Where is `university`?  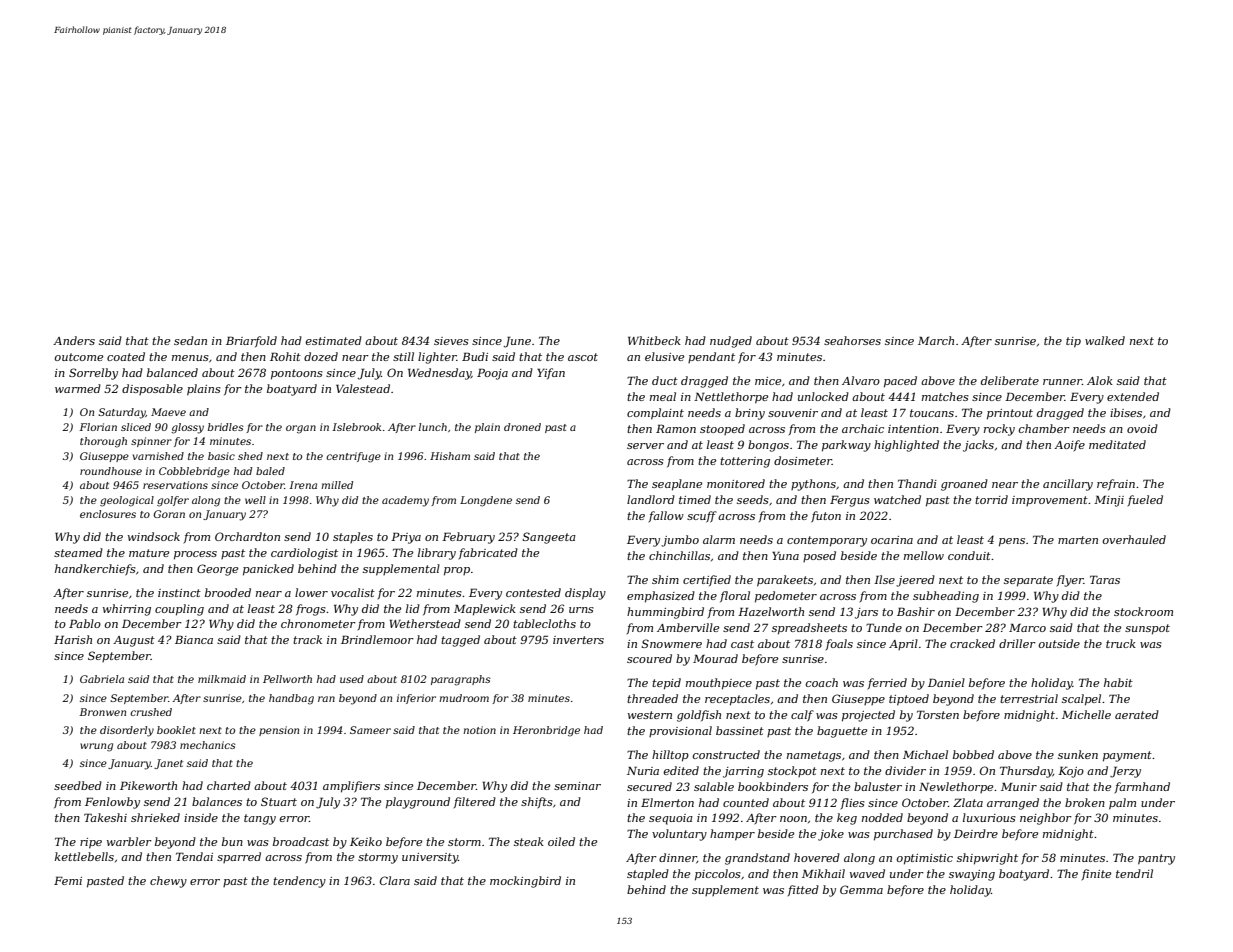 university is located at coordinates (430, 858).
